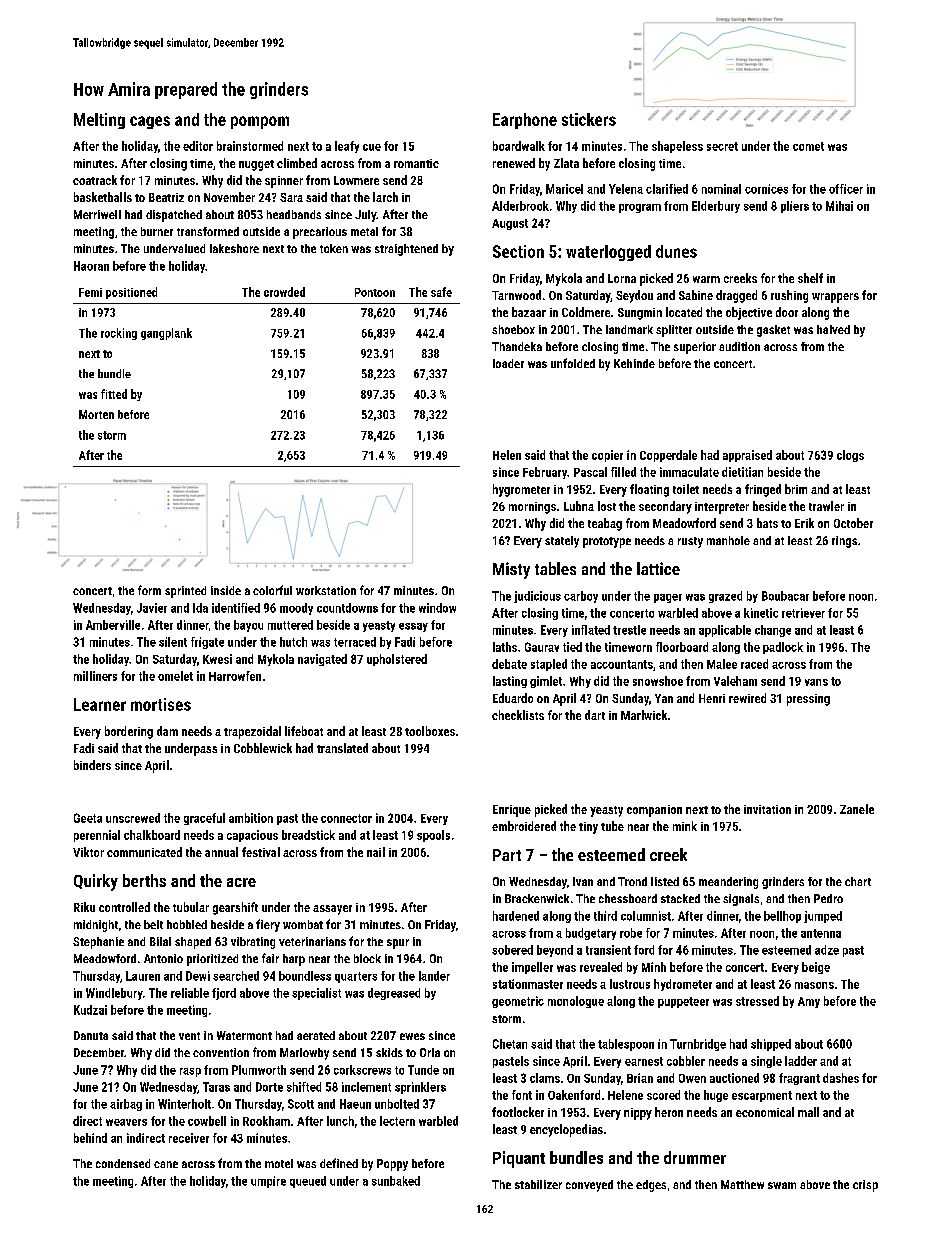 The height and width of the image is (1233, 952). I want to click on Tarnwood, so click(516, 295).
